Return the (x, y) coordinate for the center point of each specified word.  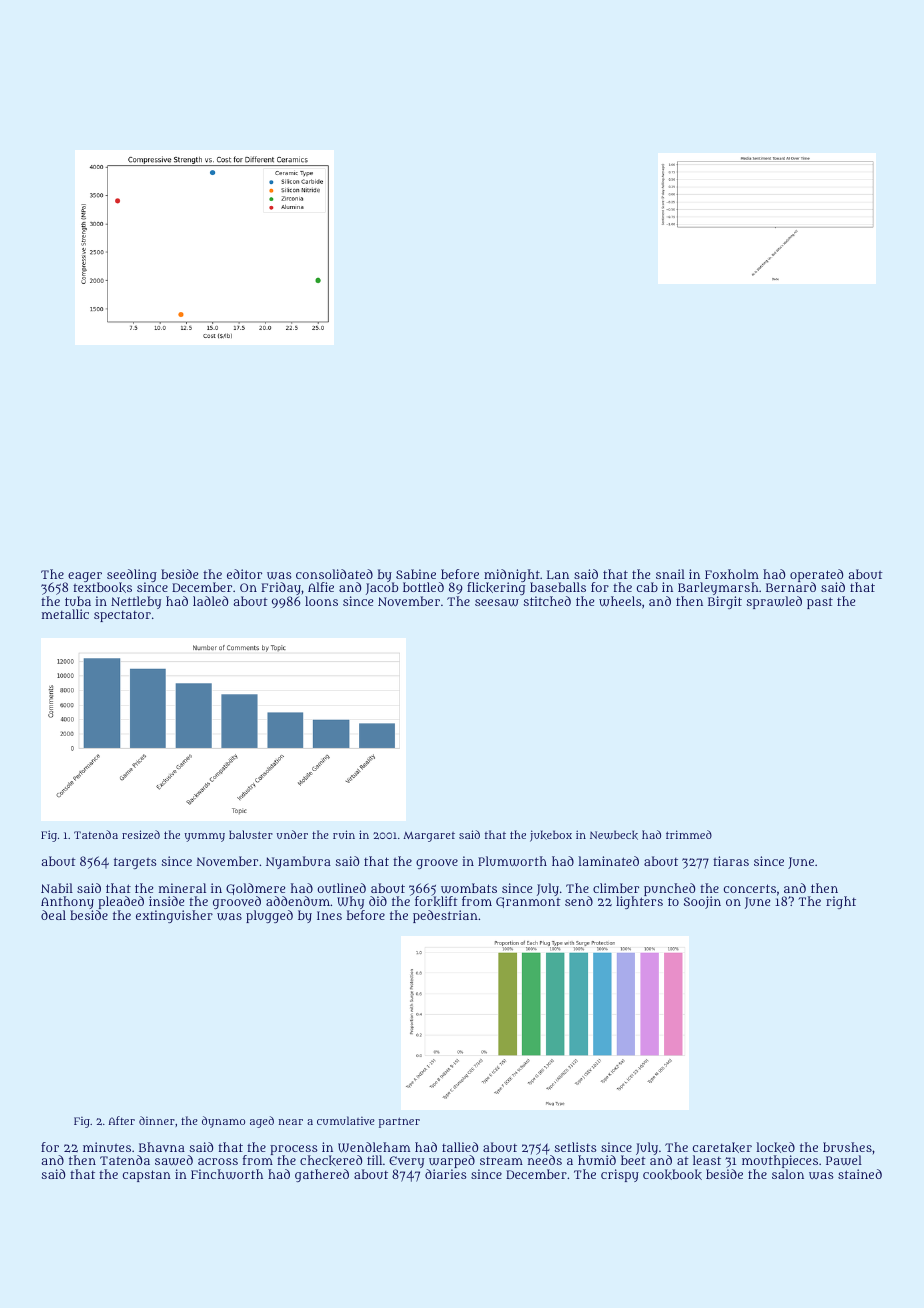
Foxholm (732, 574)
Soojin (702, 902)
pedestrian (445, 916)
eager (85, 577)
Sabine (416, 574)
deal (53, 915)
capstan (147, 1176)
